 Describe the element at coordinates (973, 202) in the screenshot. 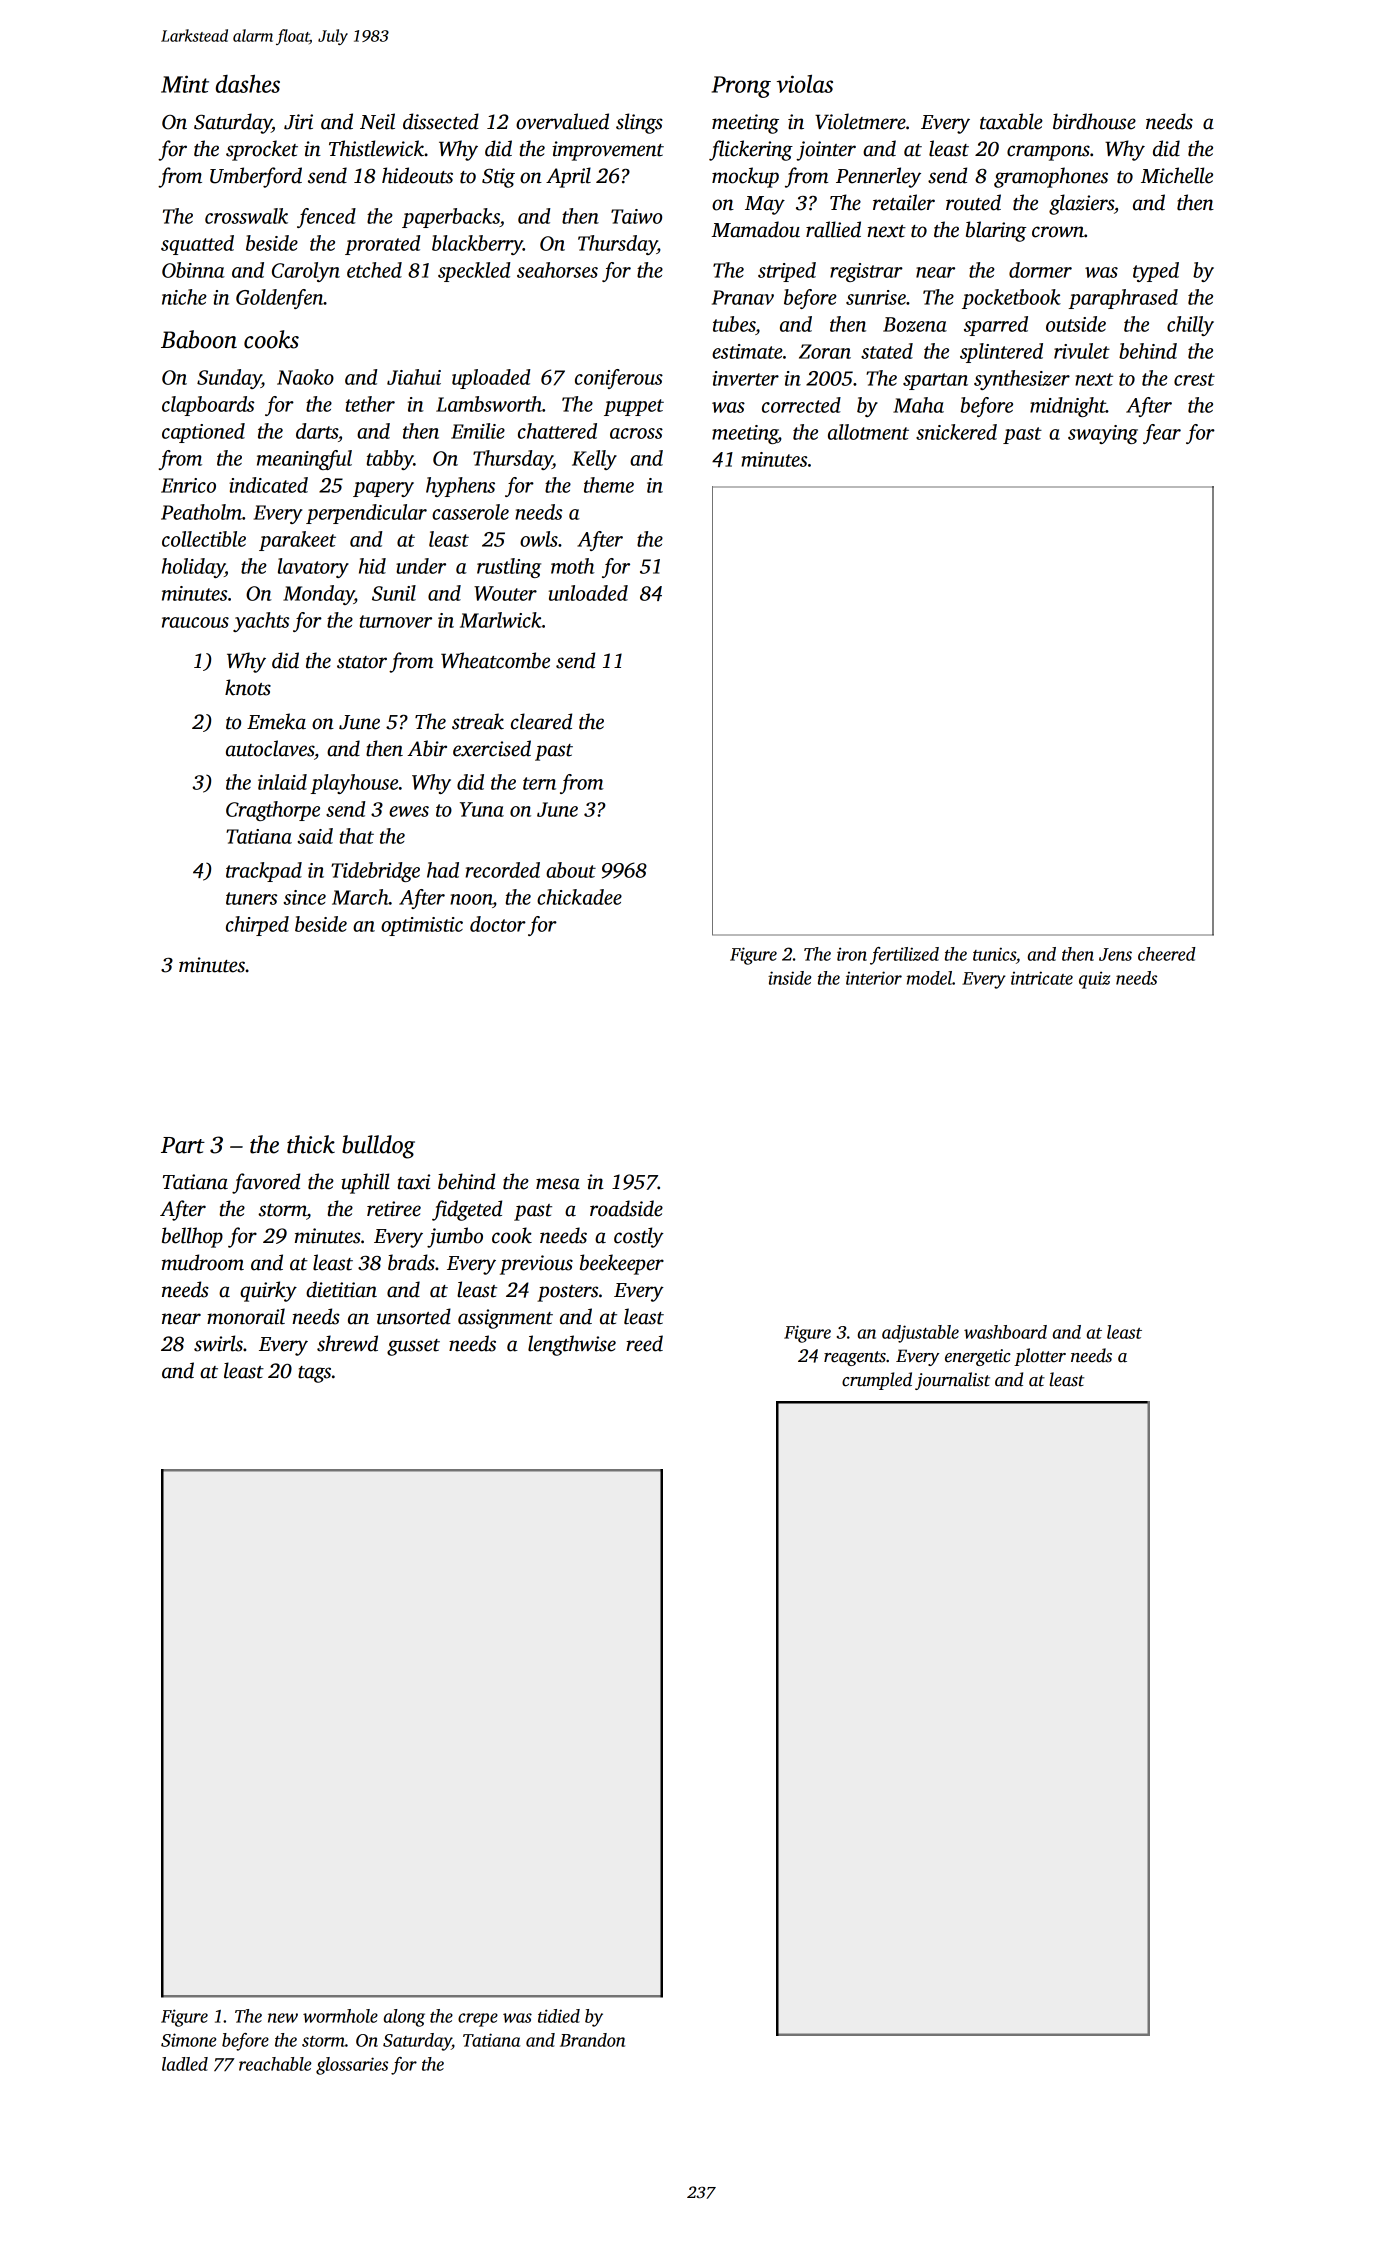

I see `routed` at that location.
